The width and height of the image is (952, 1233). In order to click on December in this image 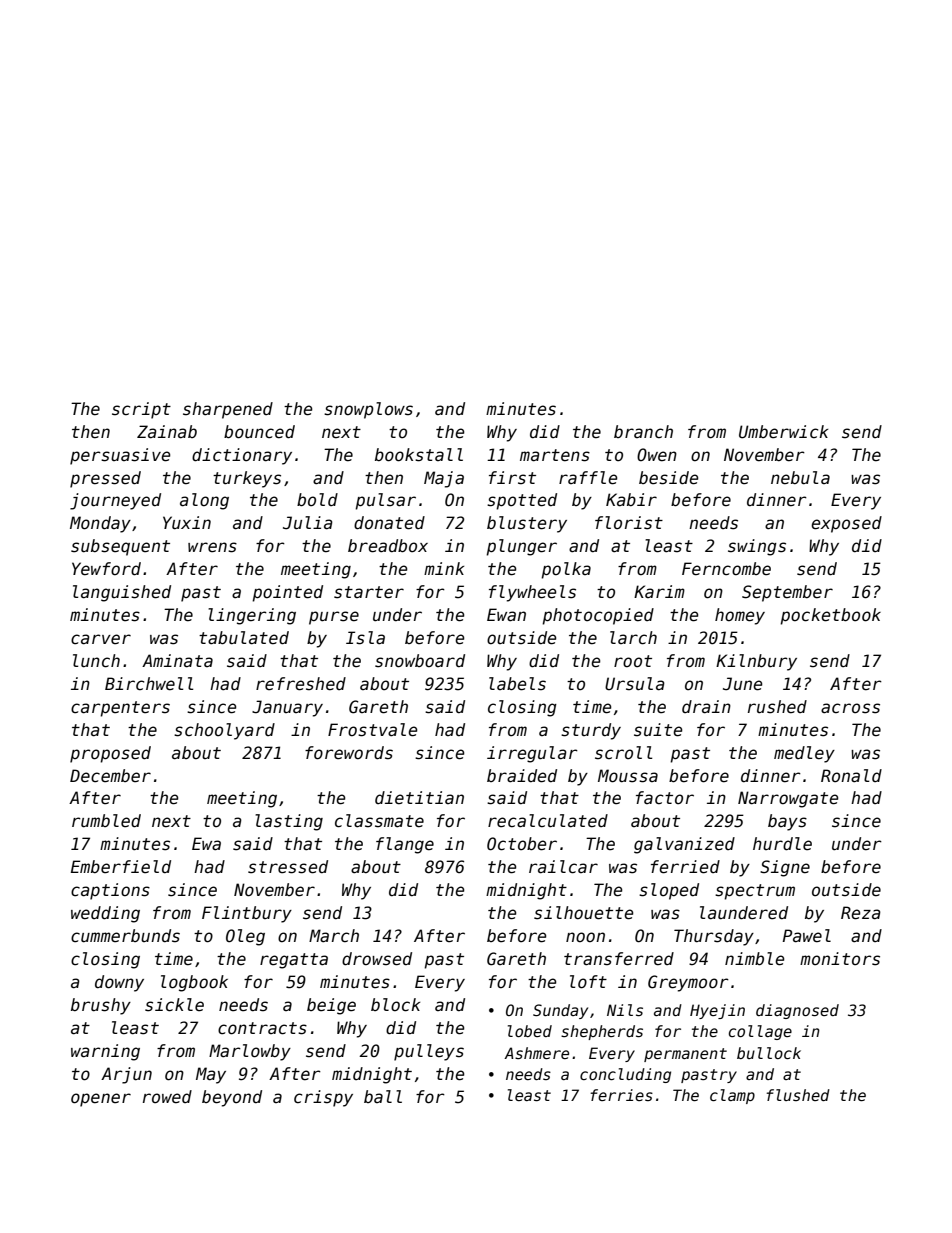, I will do `click(110, 776)`.
